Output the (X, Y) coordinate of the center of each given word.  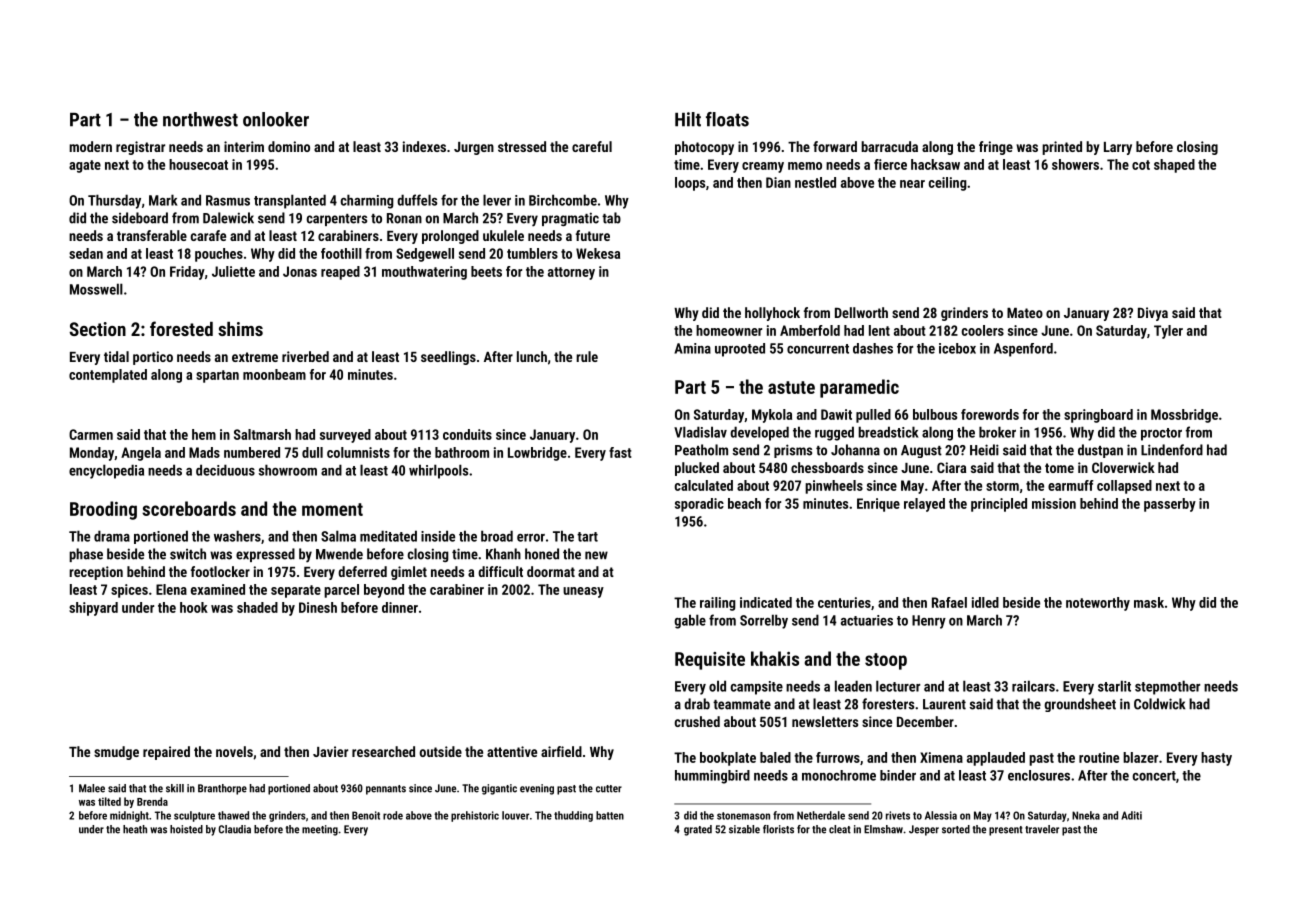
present (1006, 831)
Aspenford (1023, 350)
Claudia (234, 829)
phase (86, 555)
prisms (793, 451)
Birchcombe (563, 200)
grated (698, 830)
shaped (1174, 166)
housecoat (198, 164)
